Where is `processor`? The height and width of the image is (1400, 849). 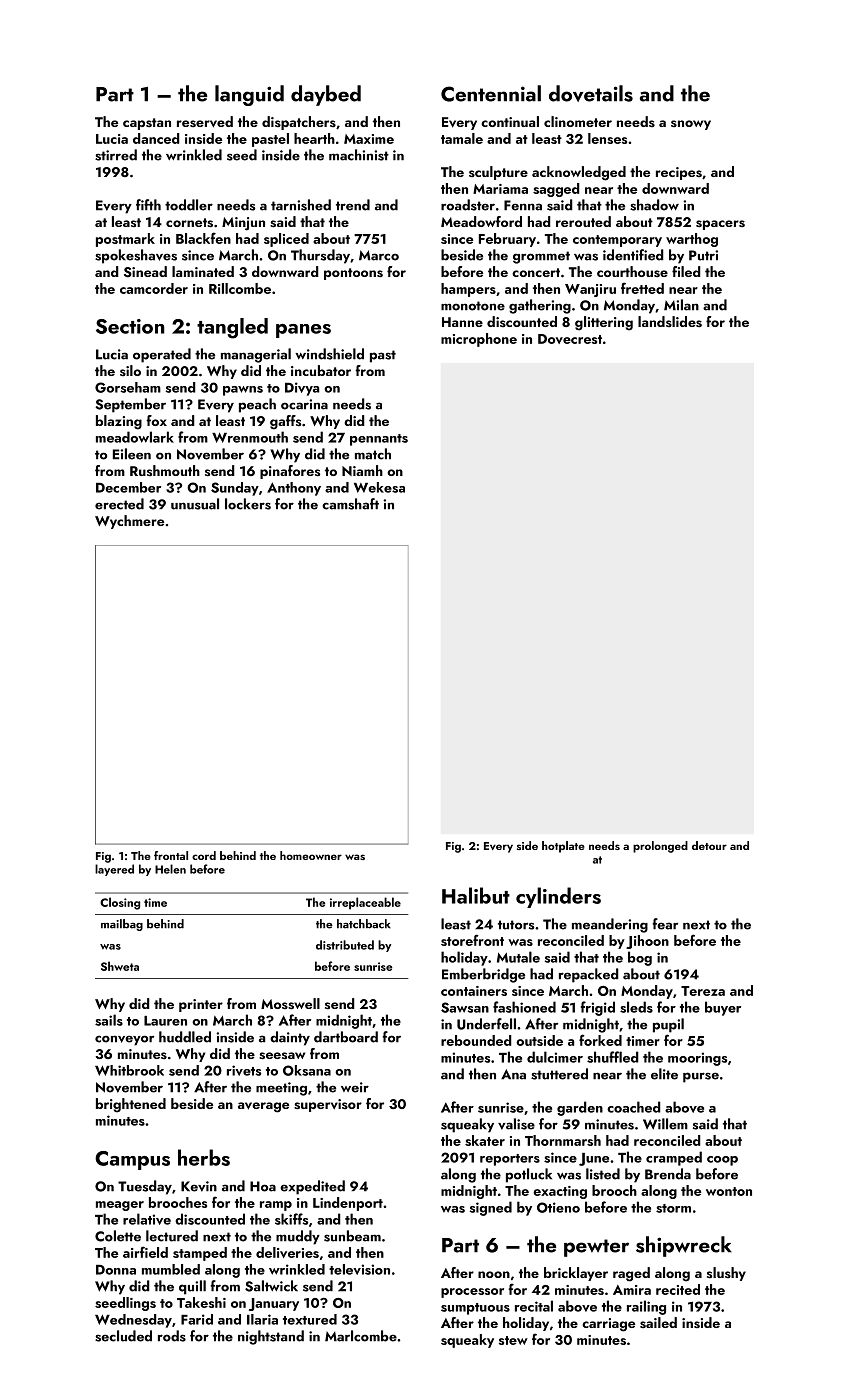 processor is located at coordinates (472, 1293).
